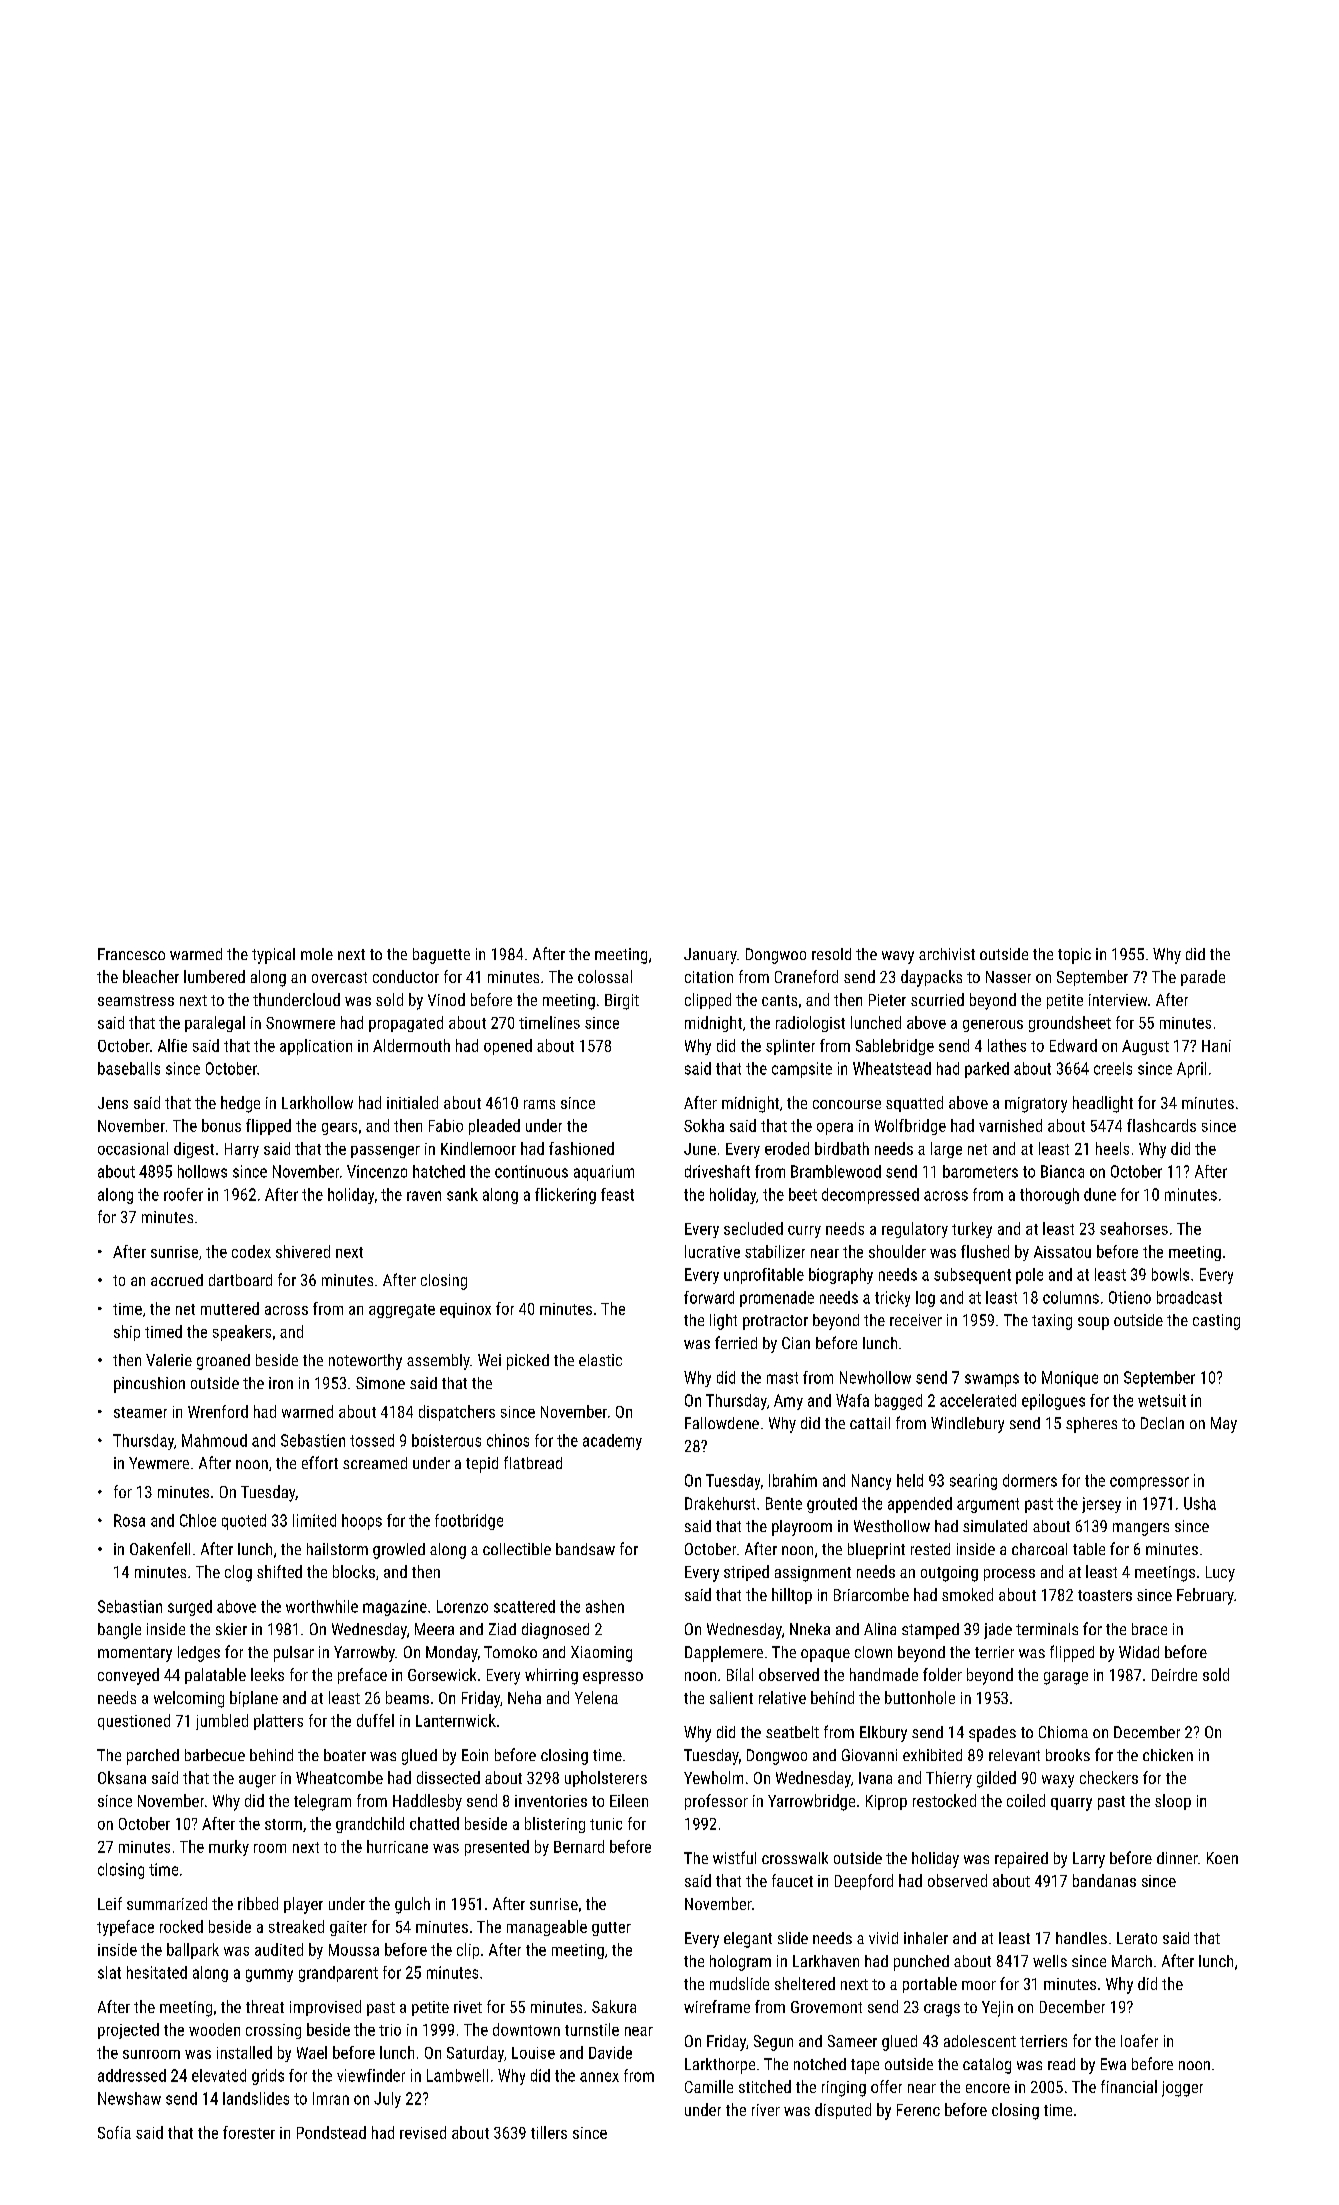 This page has height=2205, width=1339. Describe the element at coordinates (792, 1880) in the page. I see `faucet` at that location.
